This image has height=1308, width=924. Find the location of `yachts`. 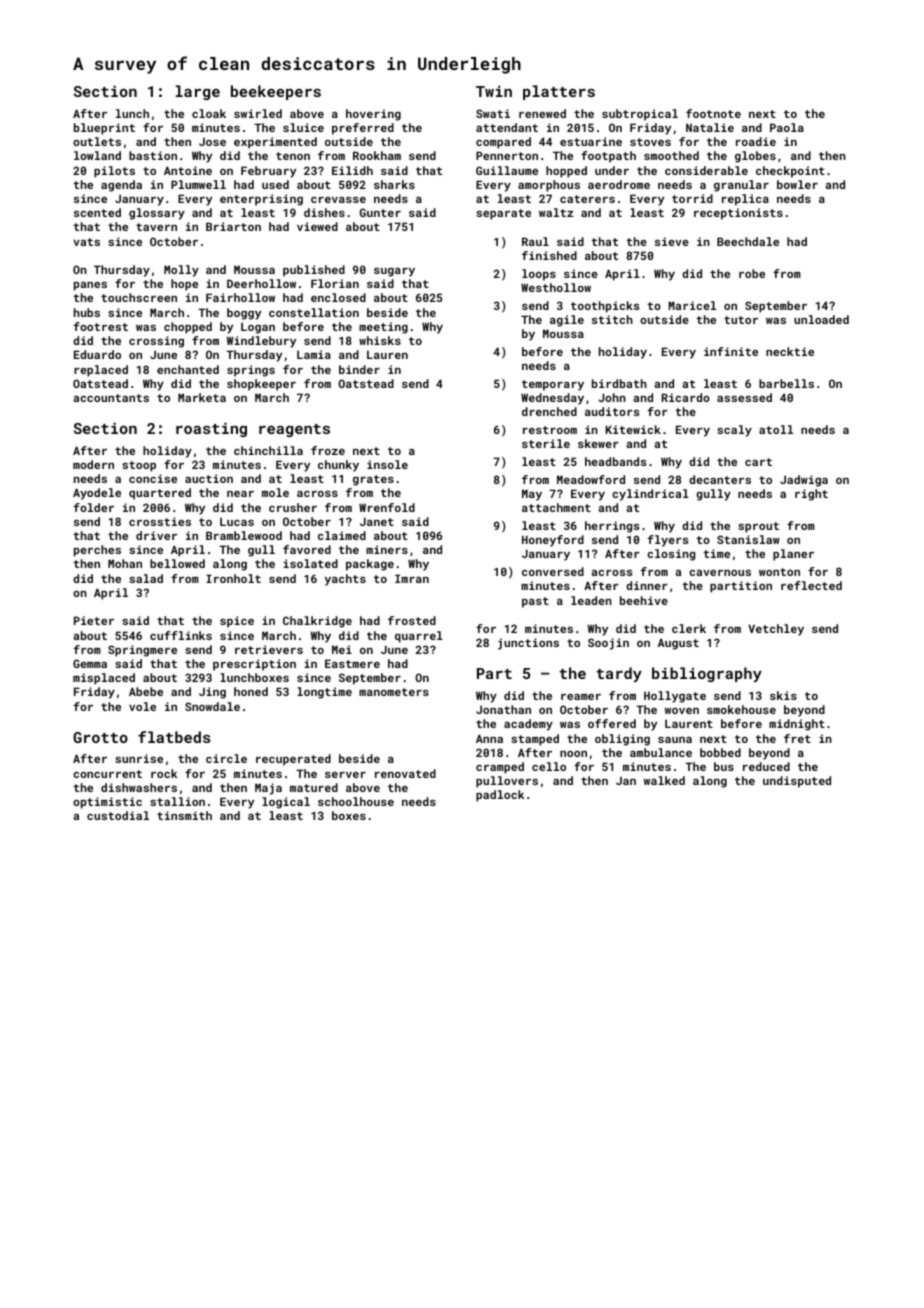

yachts is located at coordinates (345, 580).
